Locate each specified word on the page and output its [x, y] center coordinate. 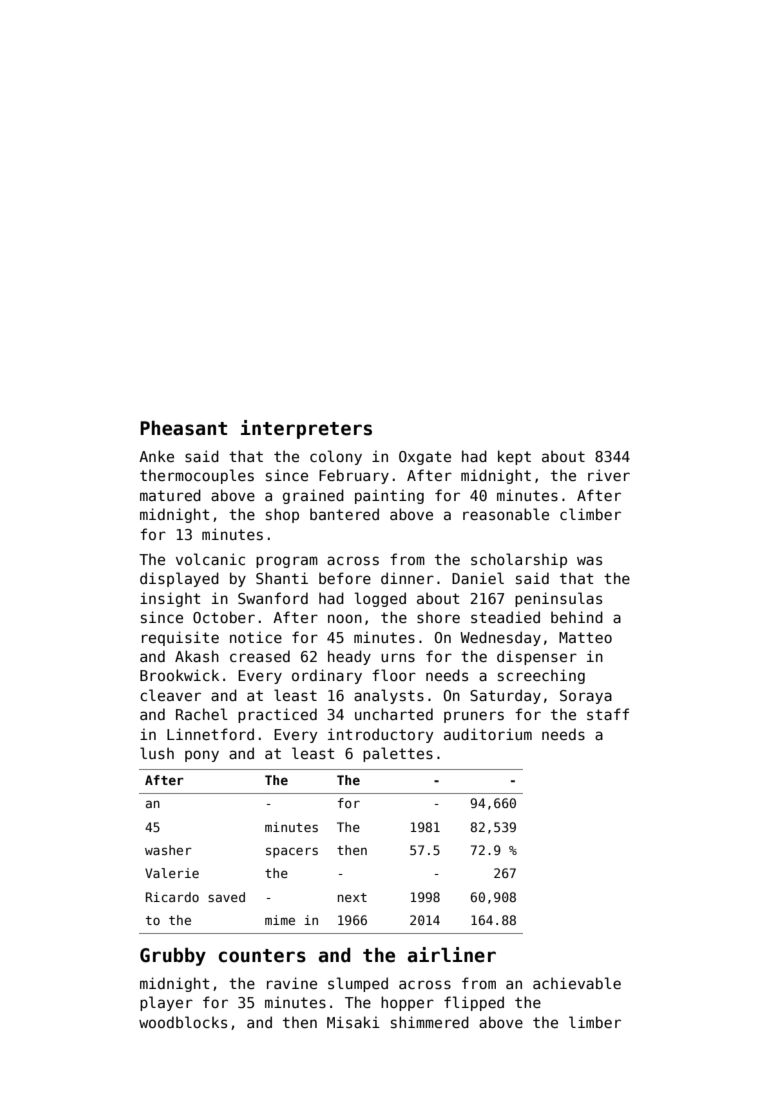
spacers [292, 852]
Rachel [202, 714]
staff [608, 714]
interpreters [306, 429]
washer [168, 850]
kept [514, 457]
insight [170, 599]
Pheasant [183, 428]
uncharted [394, 714]
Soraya [586, 697]
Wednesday [500, 638]
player [166, 1003]
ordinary [327, 676]
